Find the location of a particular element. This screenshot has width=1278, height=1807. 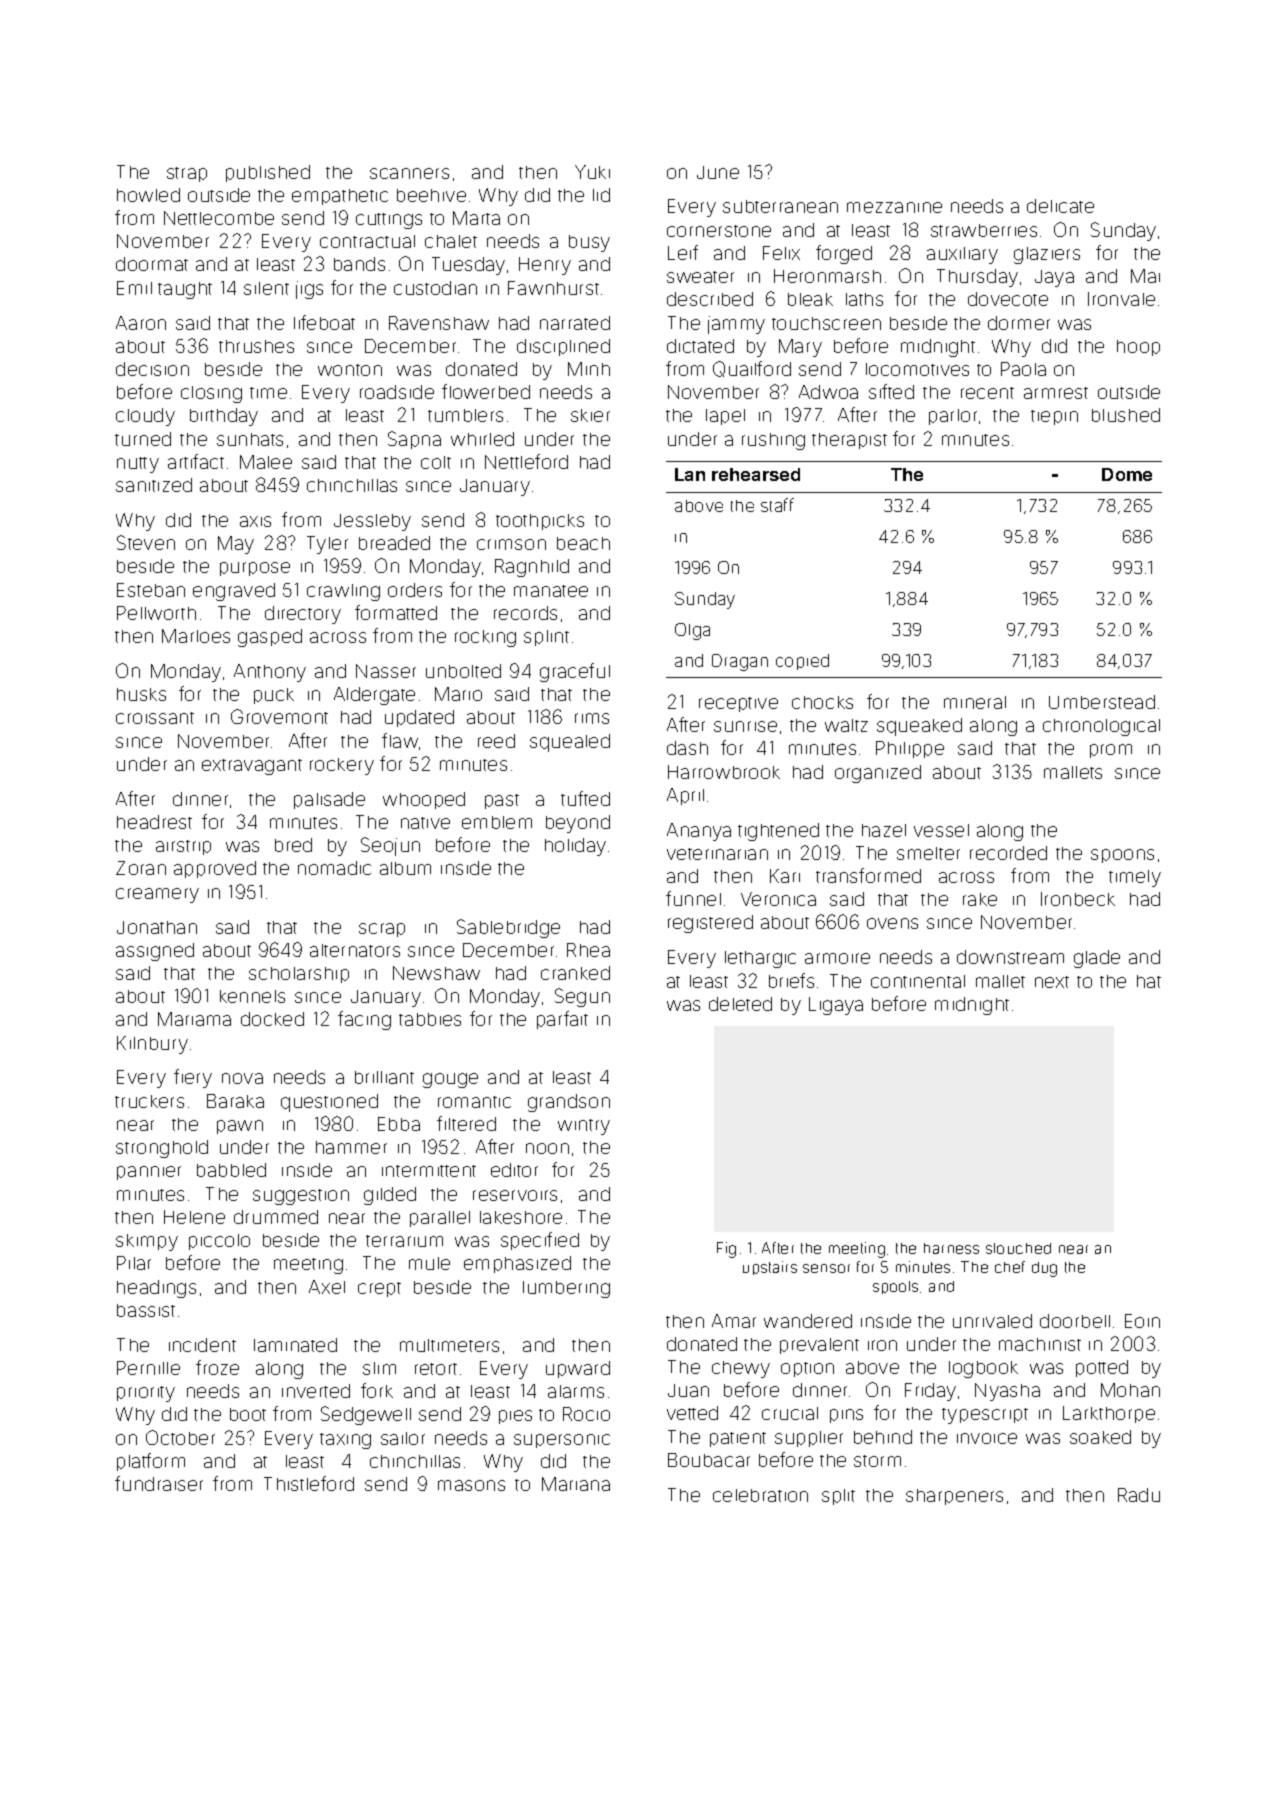

spoons is located at coordinates (1122, 856).
